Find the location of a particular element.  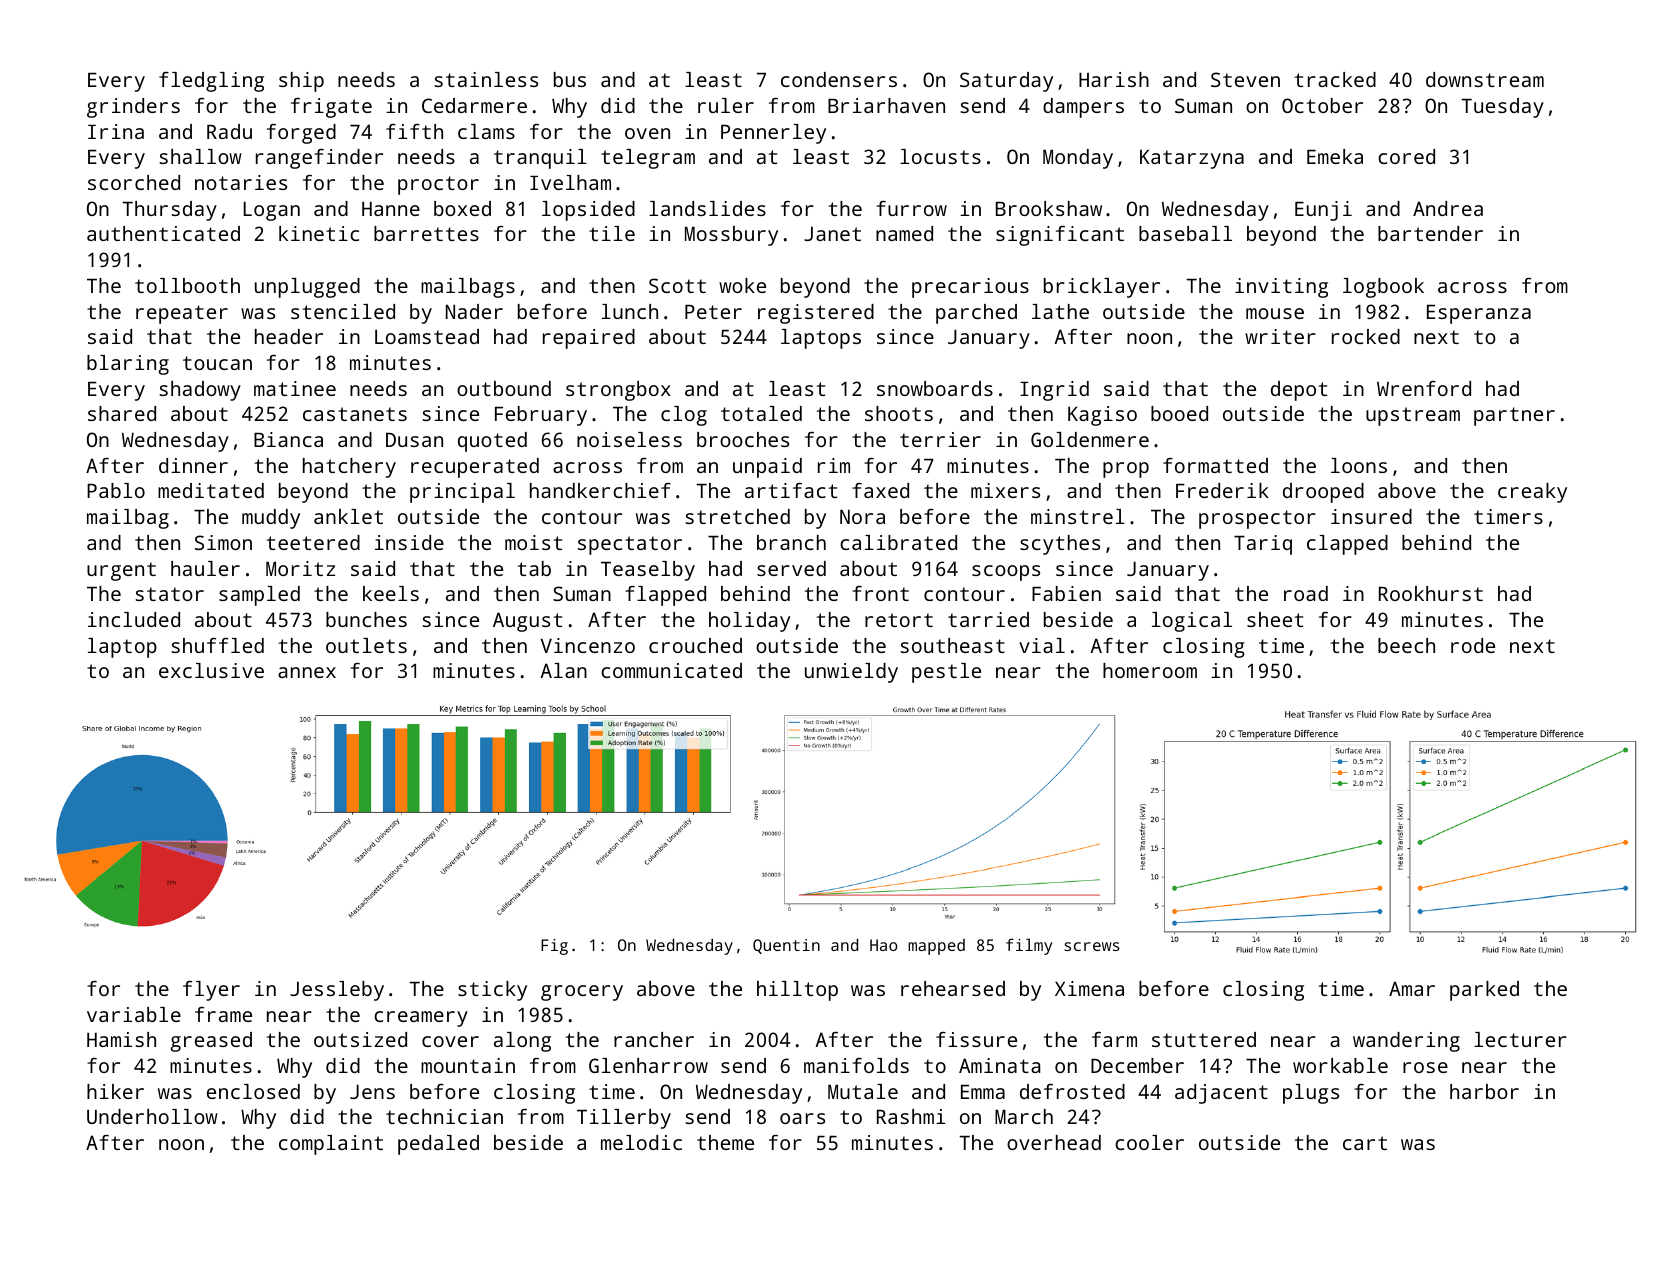

Cedarmere is located at coordinates (474, 105).
